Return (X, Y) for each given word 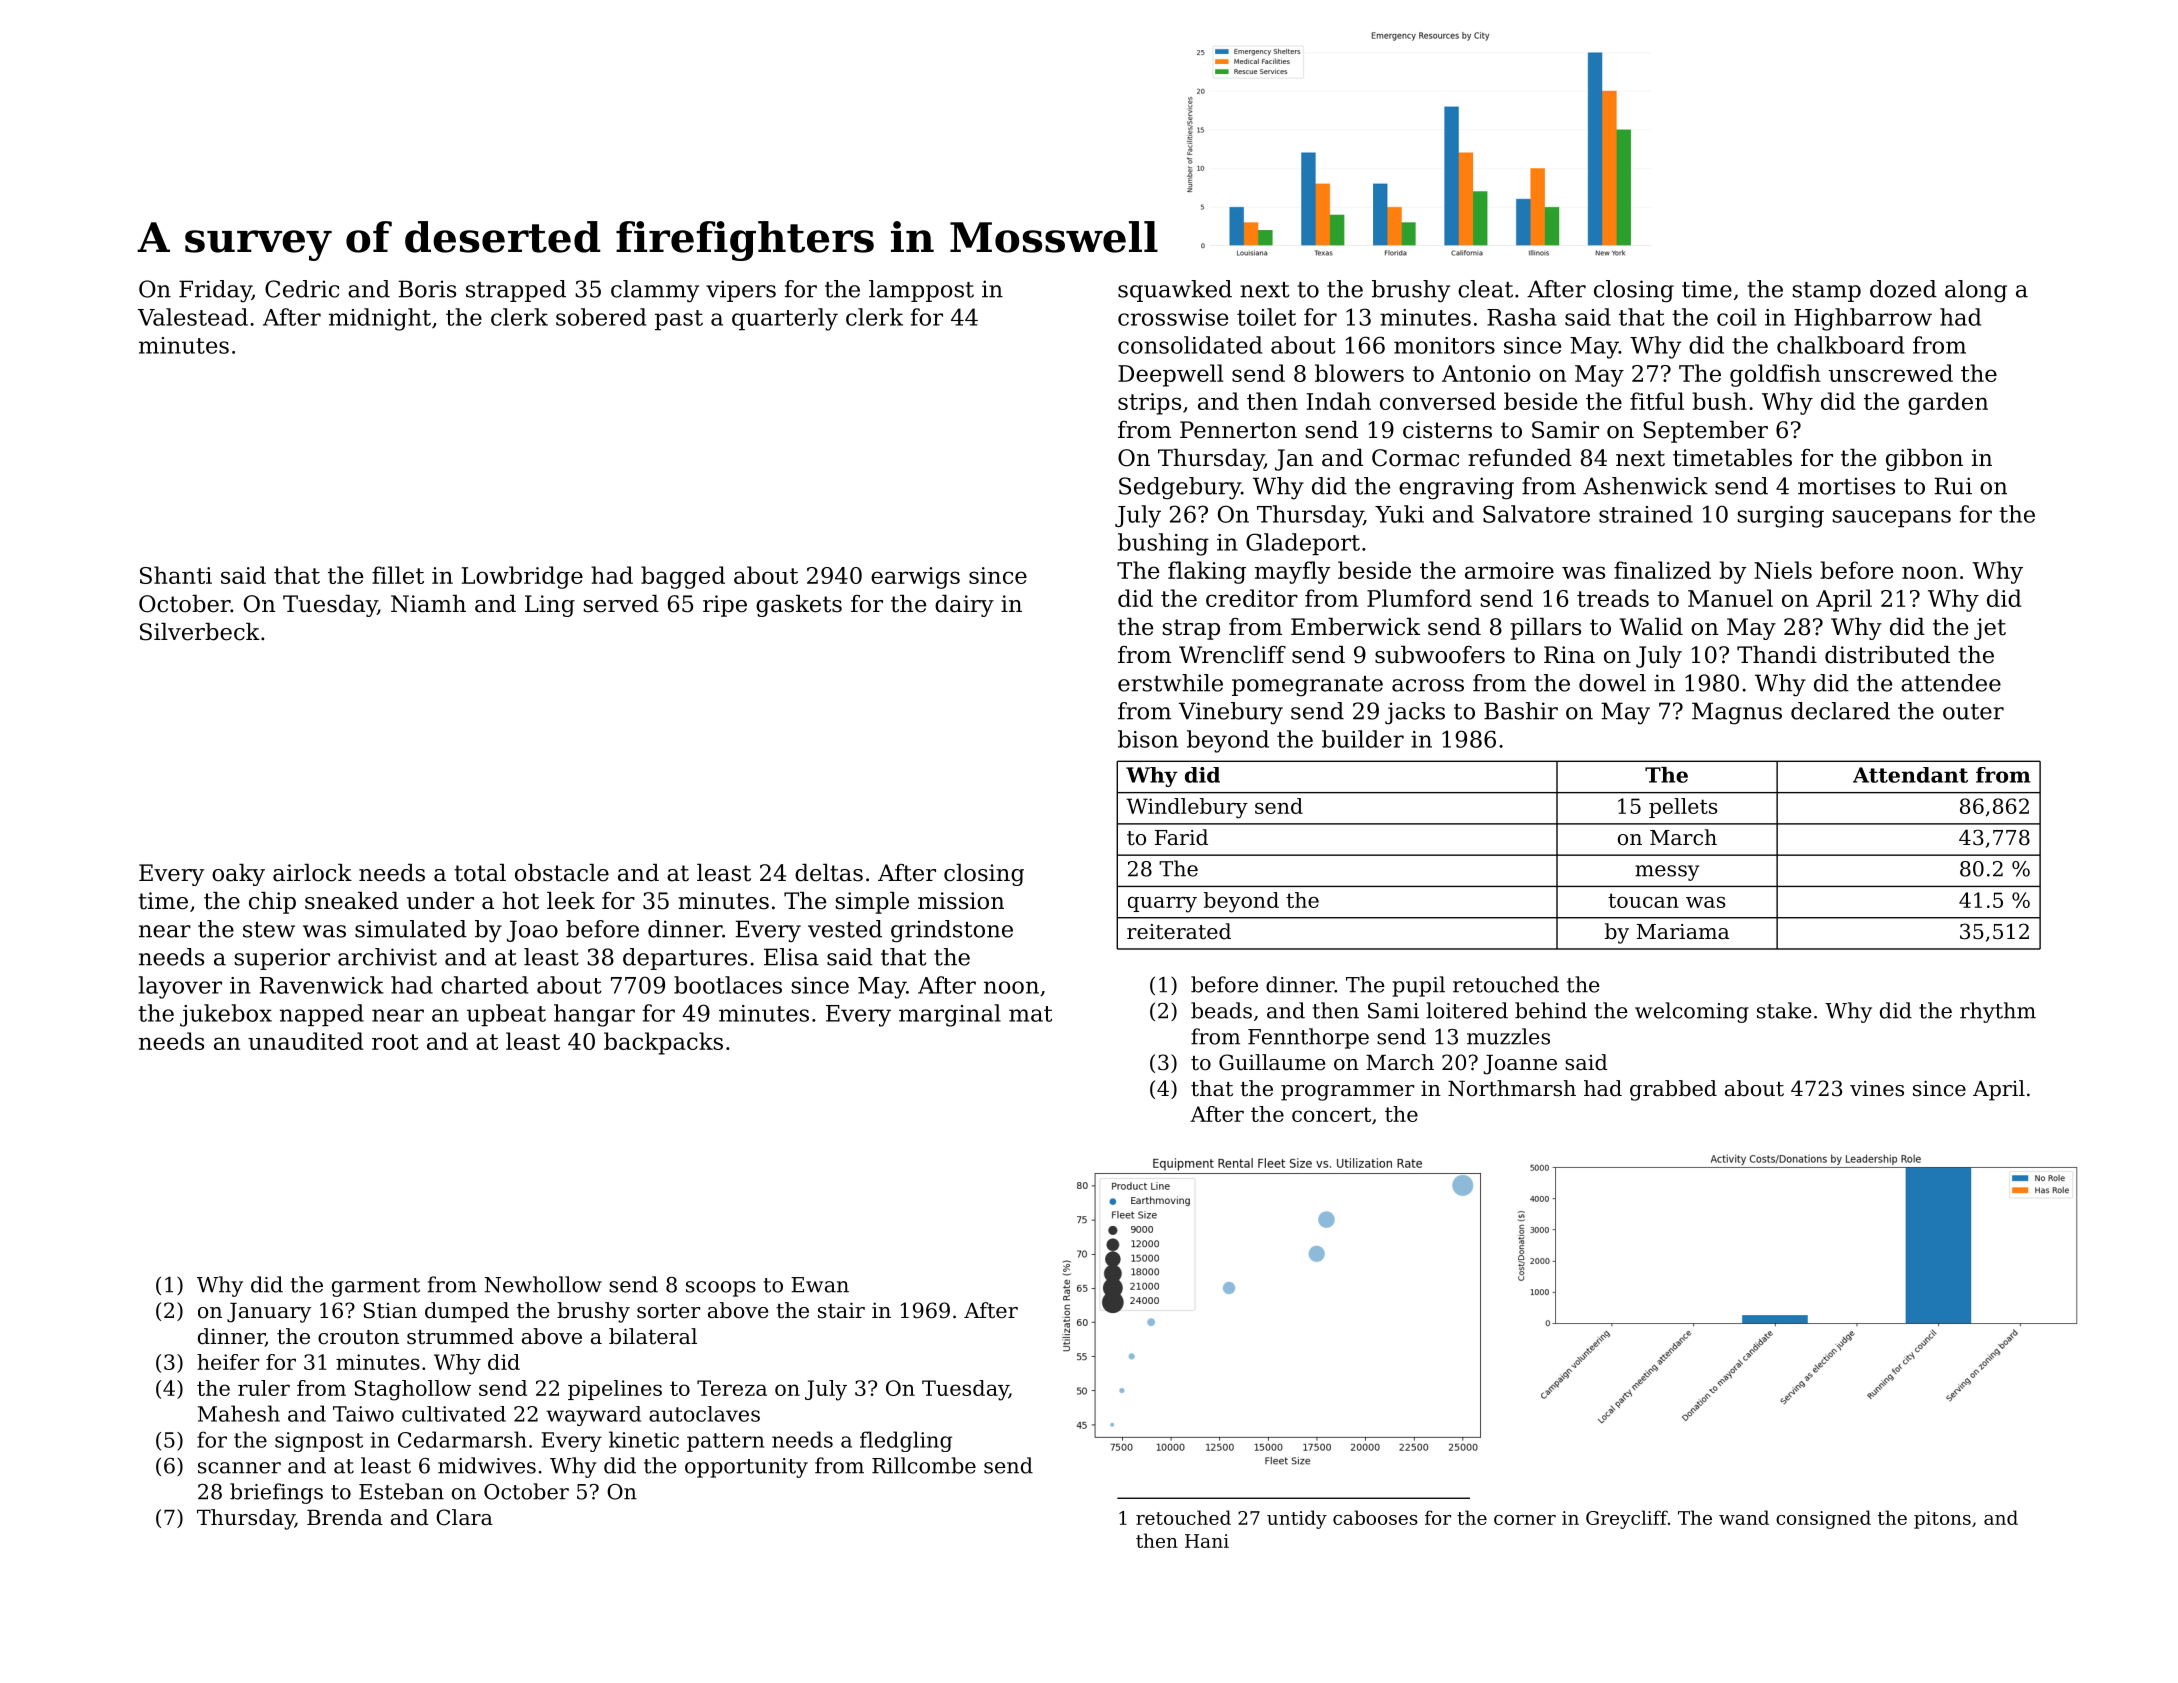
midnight (380, 319)
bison (1148, 739)
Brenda (345, 1517)
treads (1613, 598)
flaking (1207, 572)
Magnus (1737, 713)
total (480, 873)
